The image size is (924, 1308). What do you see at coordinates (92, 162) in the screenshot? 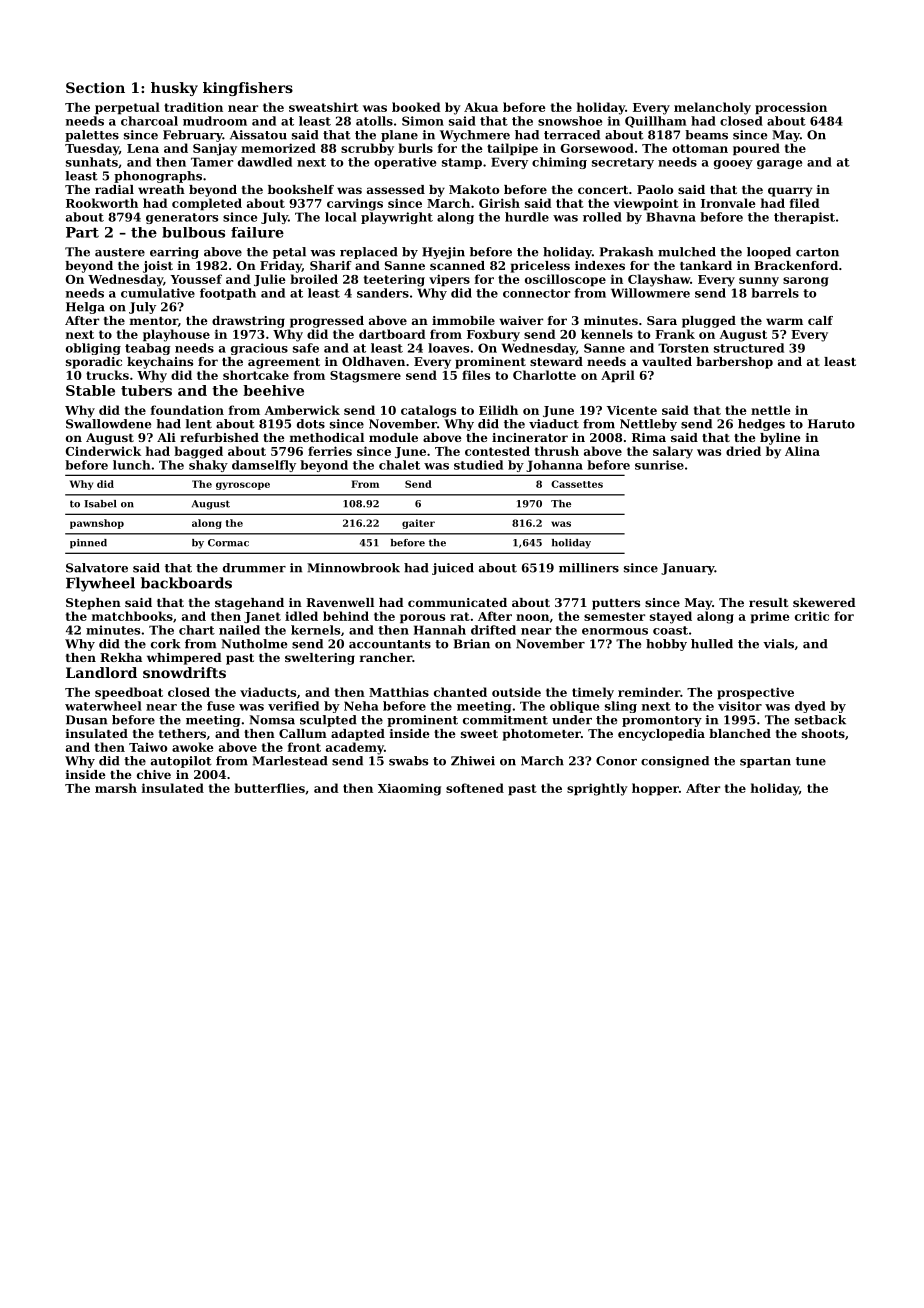
I see `sunhats` at bounding box center [92, 162].
